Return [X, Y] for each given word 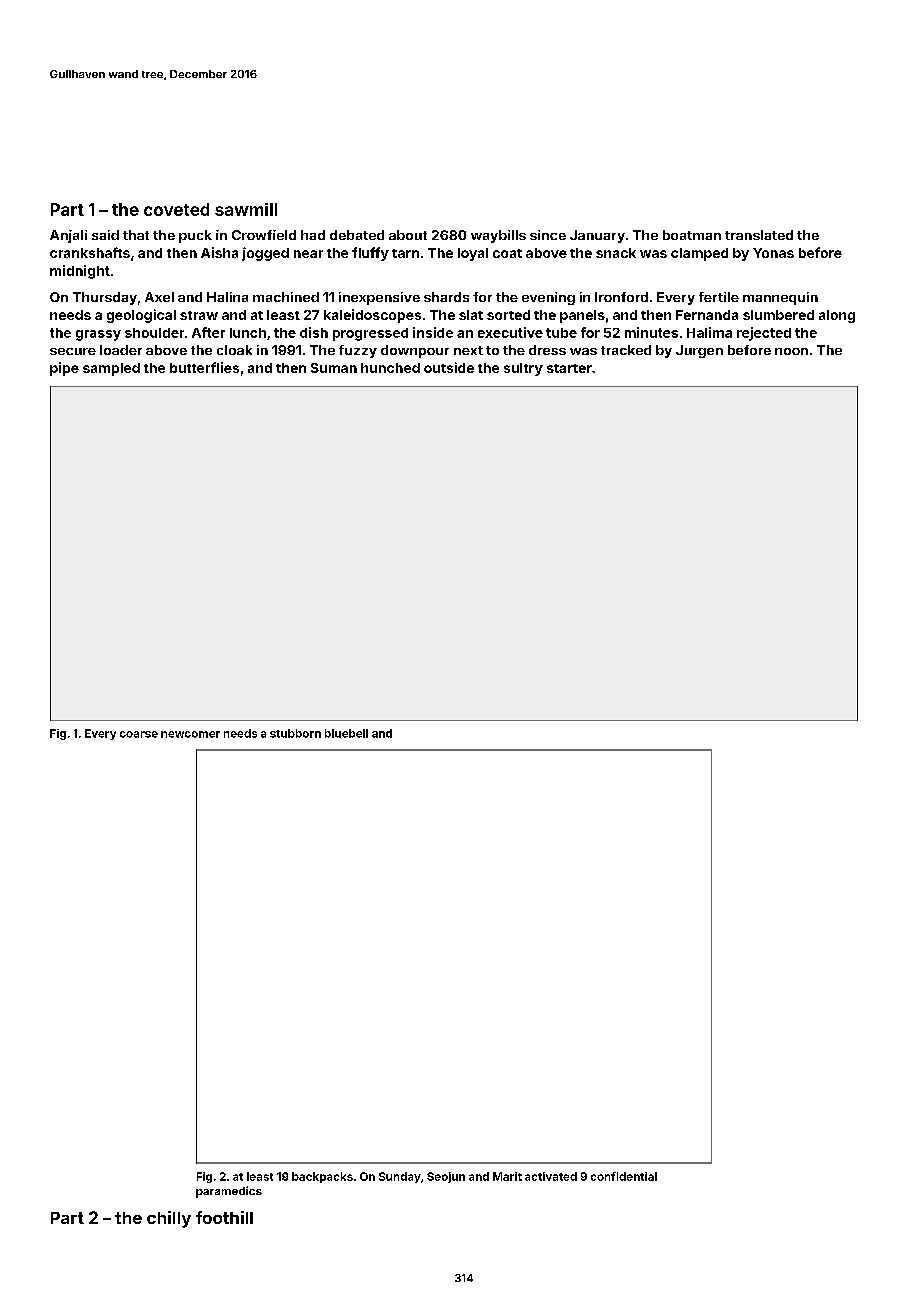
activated [551, 1176]
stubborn [295, 733]
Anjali [68, 236]
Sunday [400, 1177]
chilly [169, 1219]
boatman [692, 235]
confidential [624, 1176]
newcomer [190, 734]
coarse [139, 734]
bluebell [346, 733]
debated [357, 235]
